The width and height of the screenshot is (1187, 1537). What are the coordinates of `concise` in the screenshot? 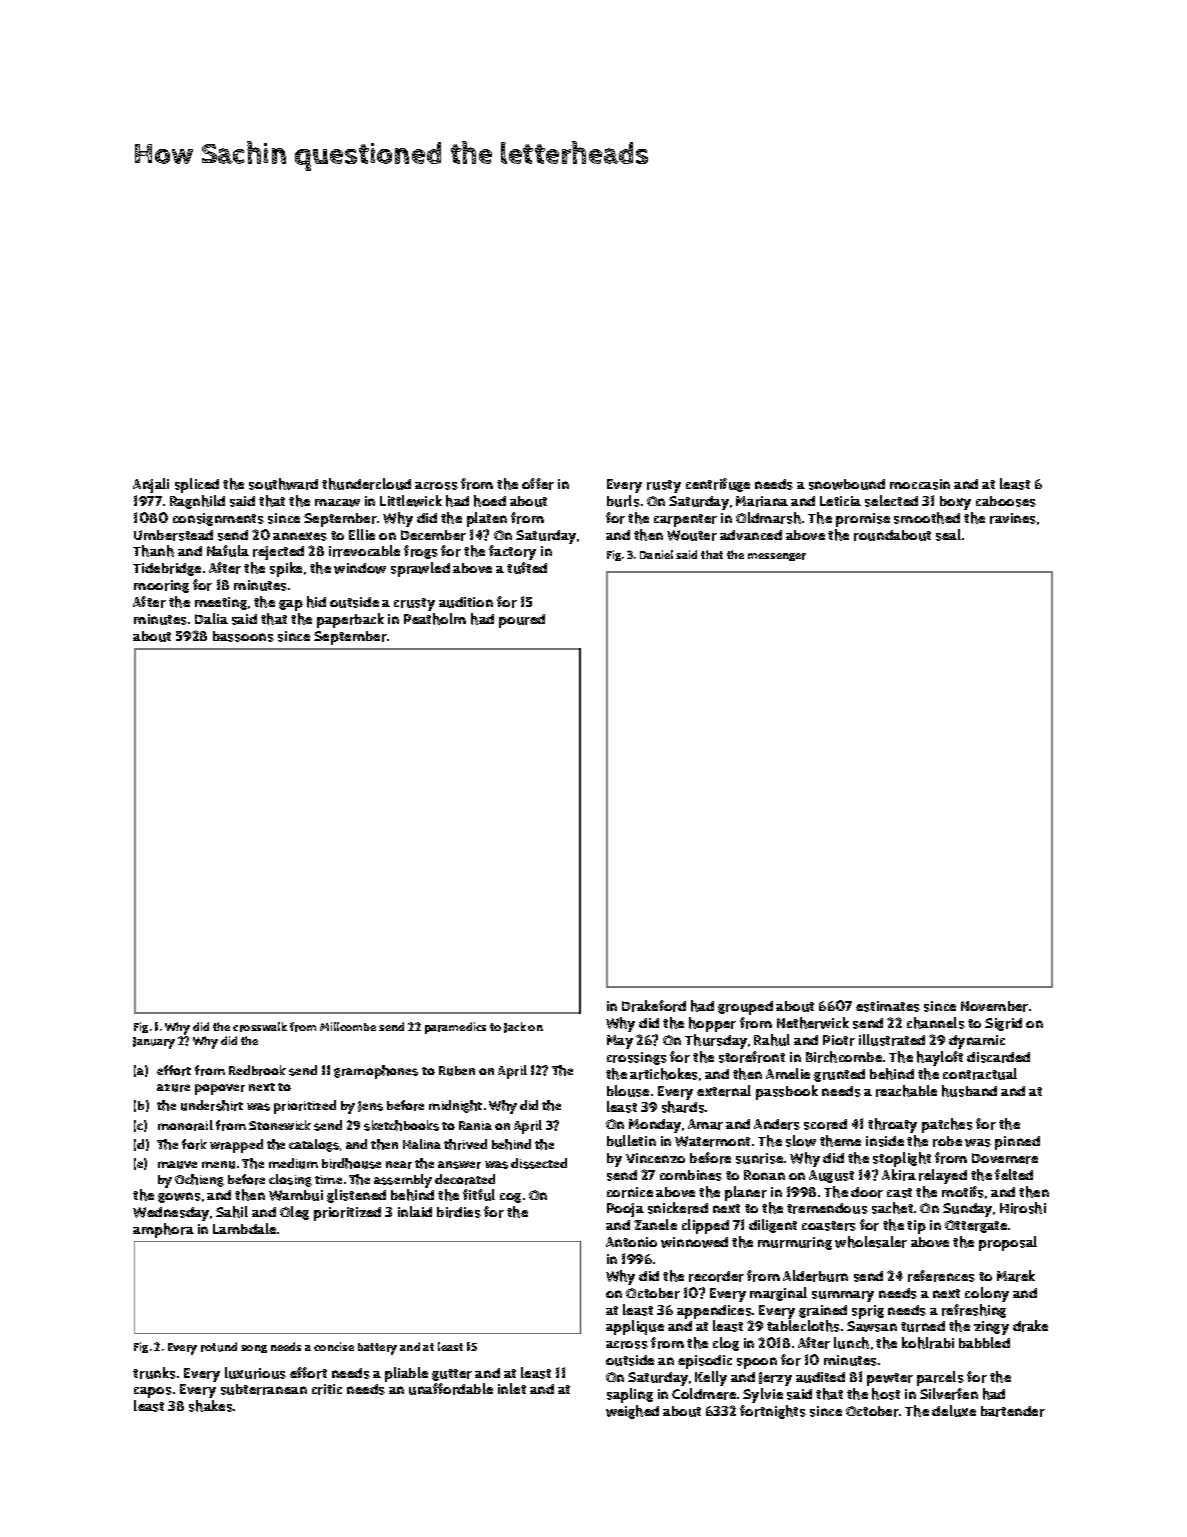 It's located at (334, 1346).
